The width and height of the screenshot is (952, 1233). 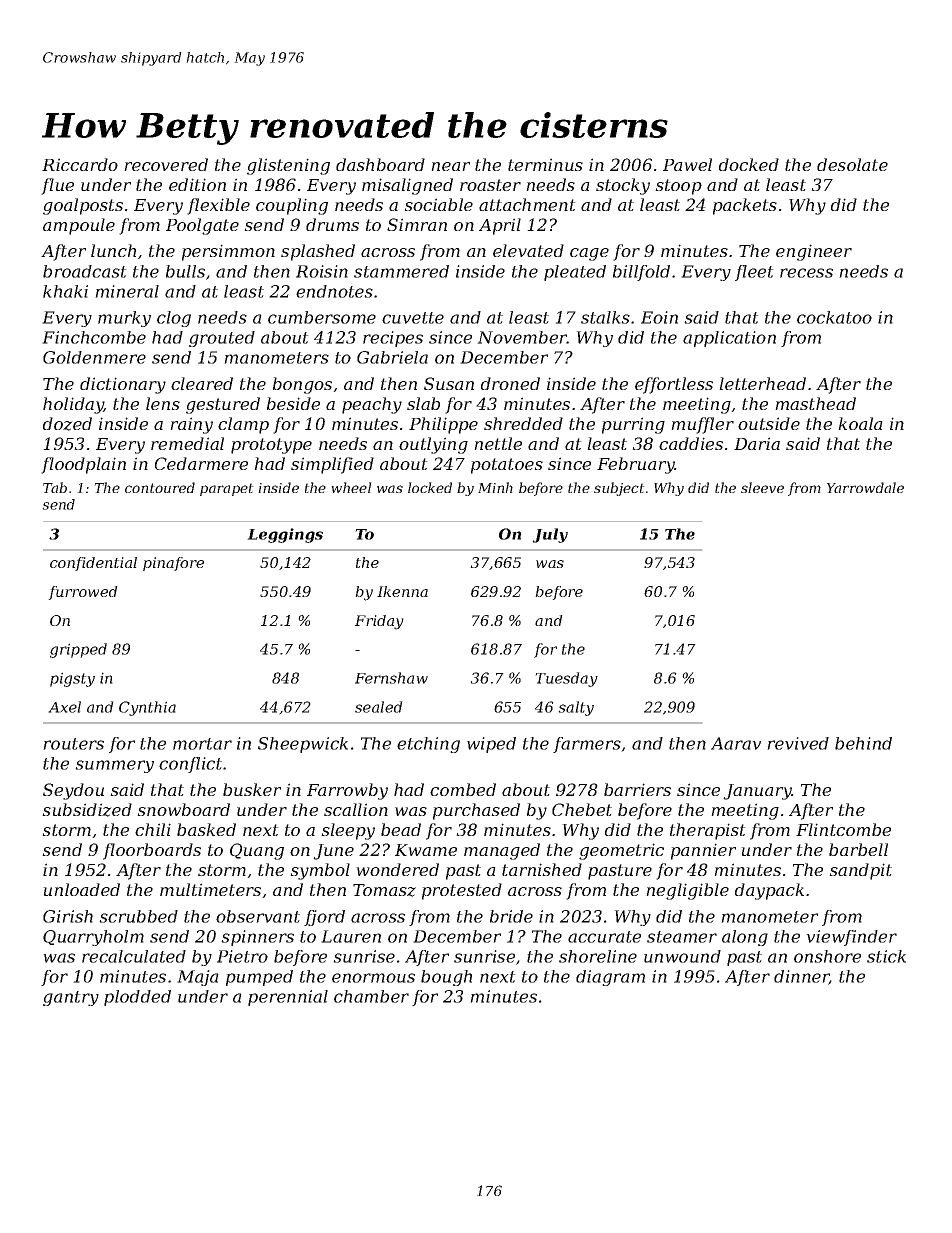 I want to click on lens, so click(x=163, y=403).
